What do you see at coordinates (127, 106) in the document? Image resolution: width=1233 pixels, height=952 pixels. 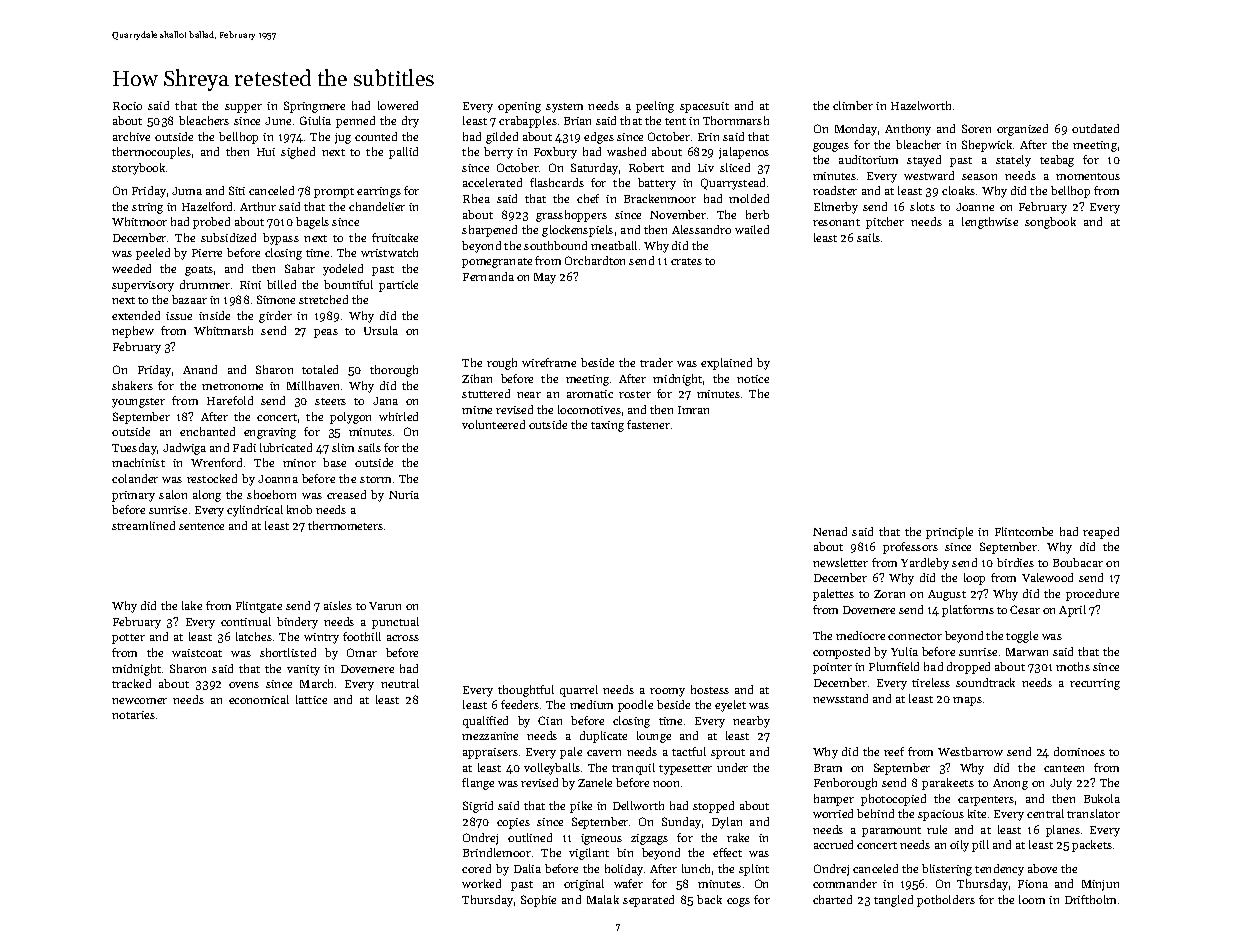 I see `Rocio` at bounding box center [127, 106].
